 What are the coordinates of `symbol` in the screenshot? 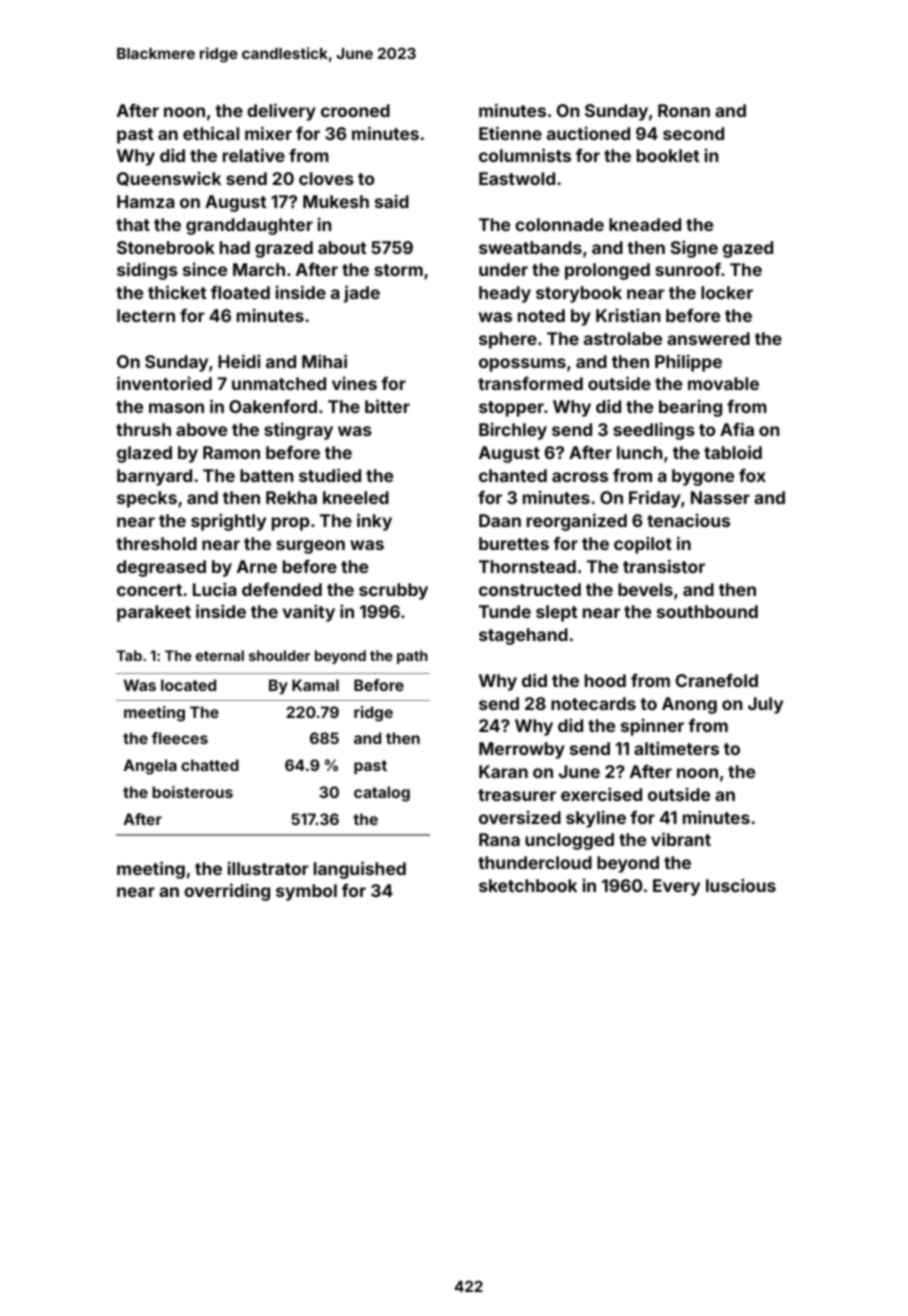 It's located at (306, 892).
